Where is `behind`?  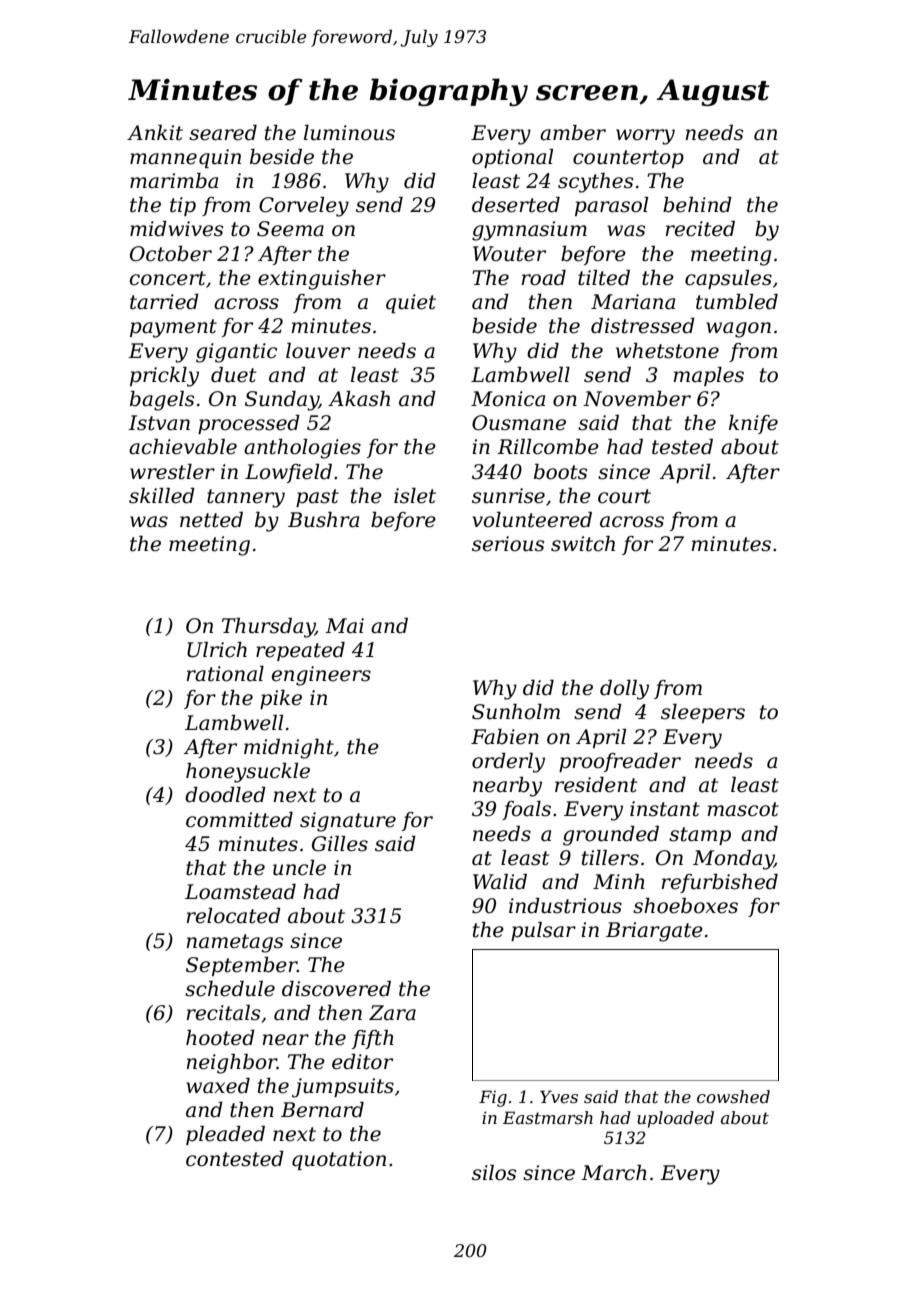 behind is located at coordinates (697, 205).
